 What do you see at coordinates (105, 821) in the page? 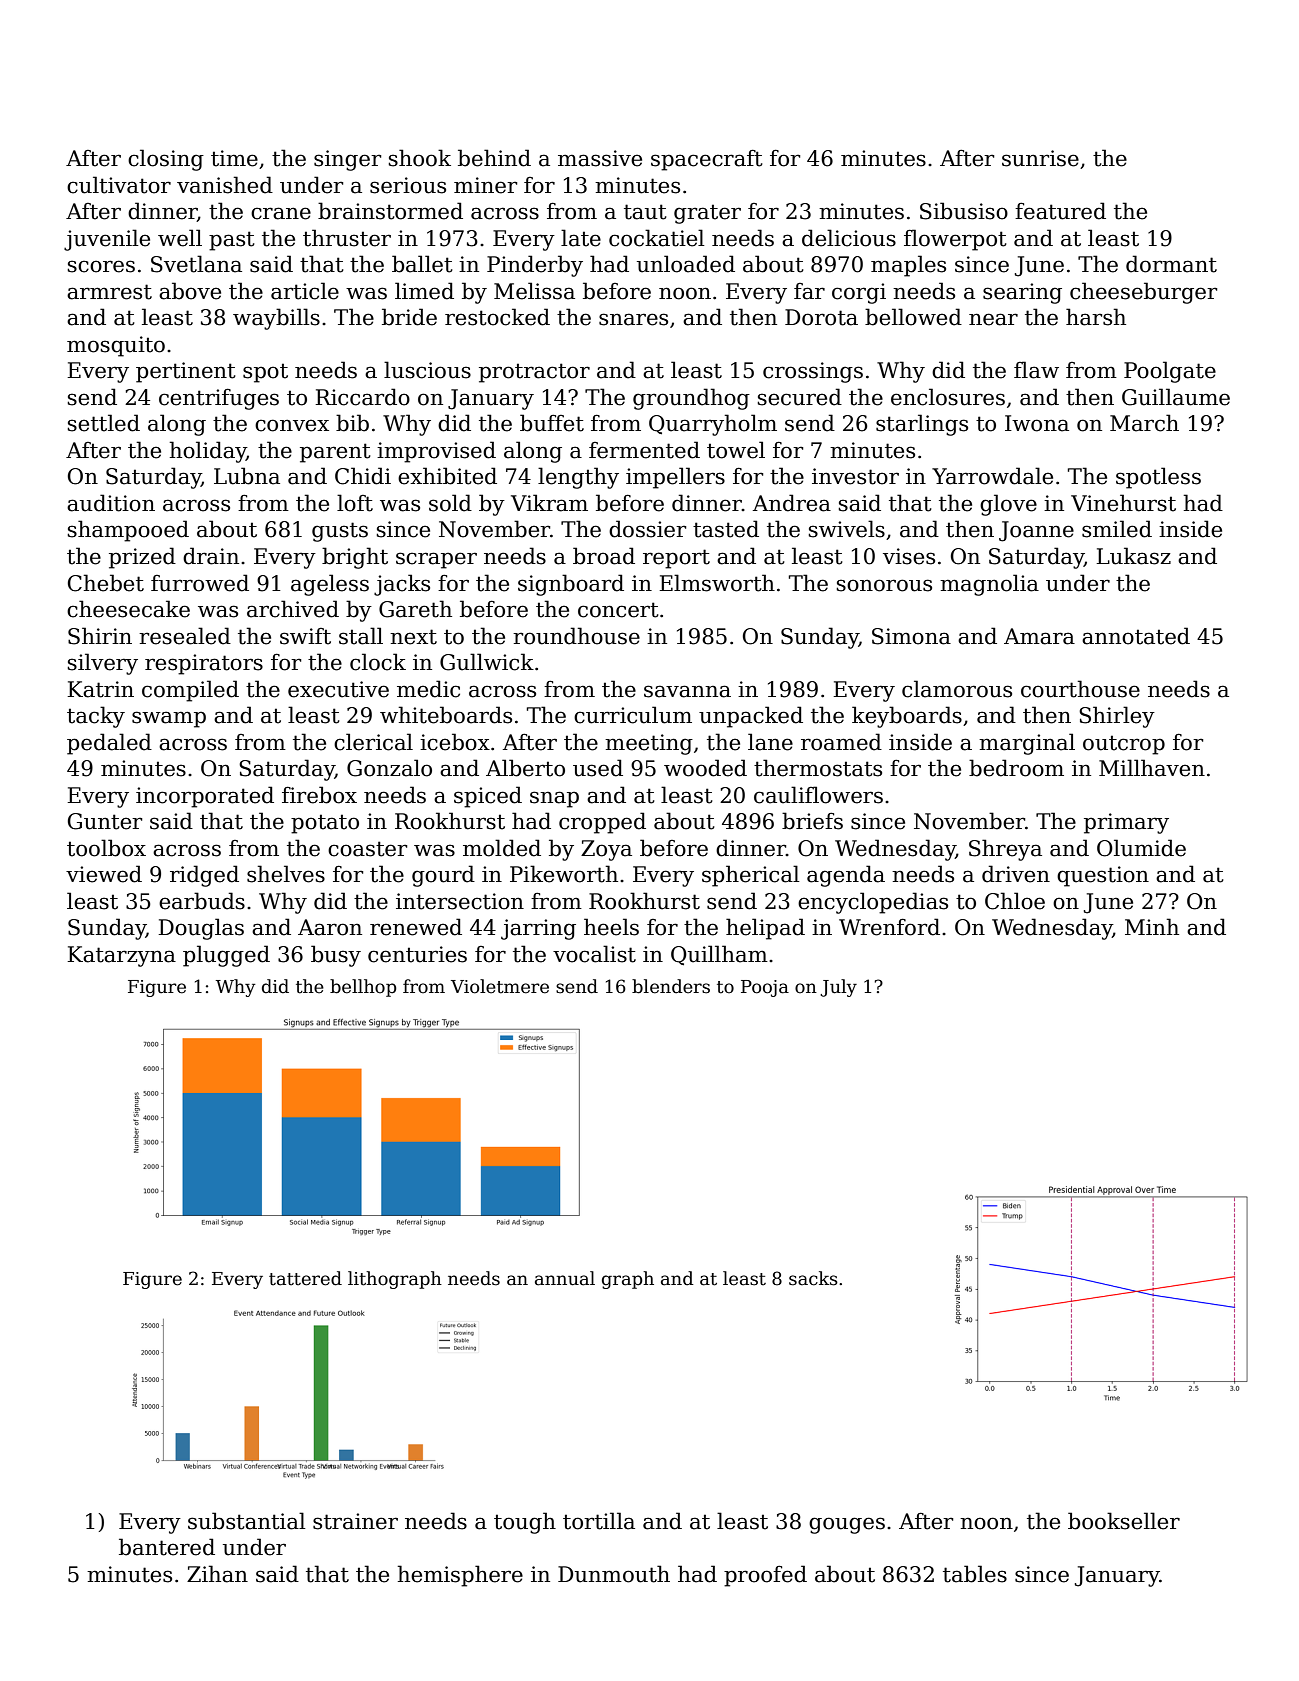
I see `Gunter` at bounding box center [105, 821].
